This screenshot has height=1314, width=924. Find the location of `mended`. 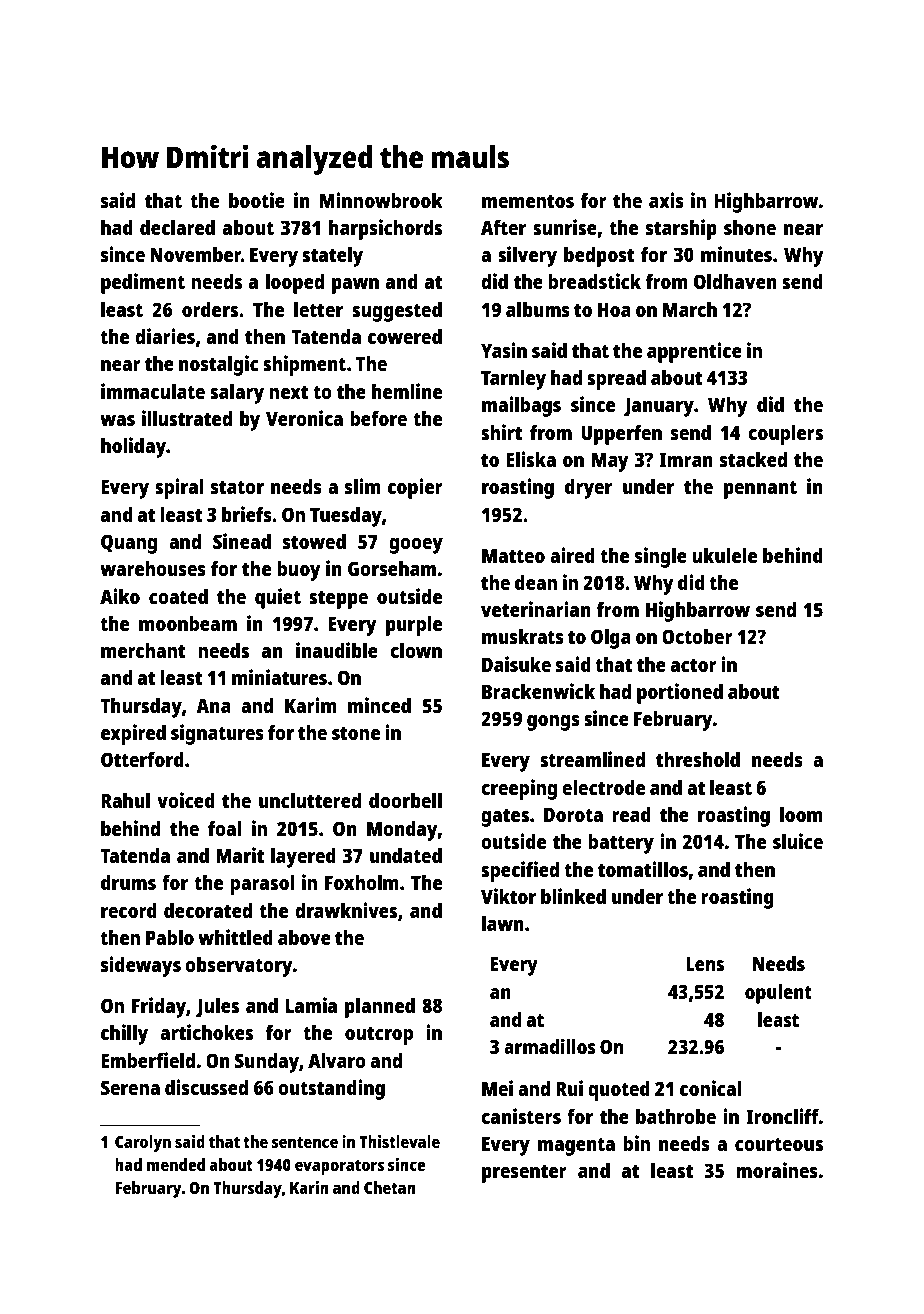

mended is located at coordinates (176, 1164).
